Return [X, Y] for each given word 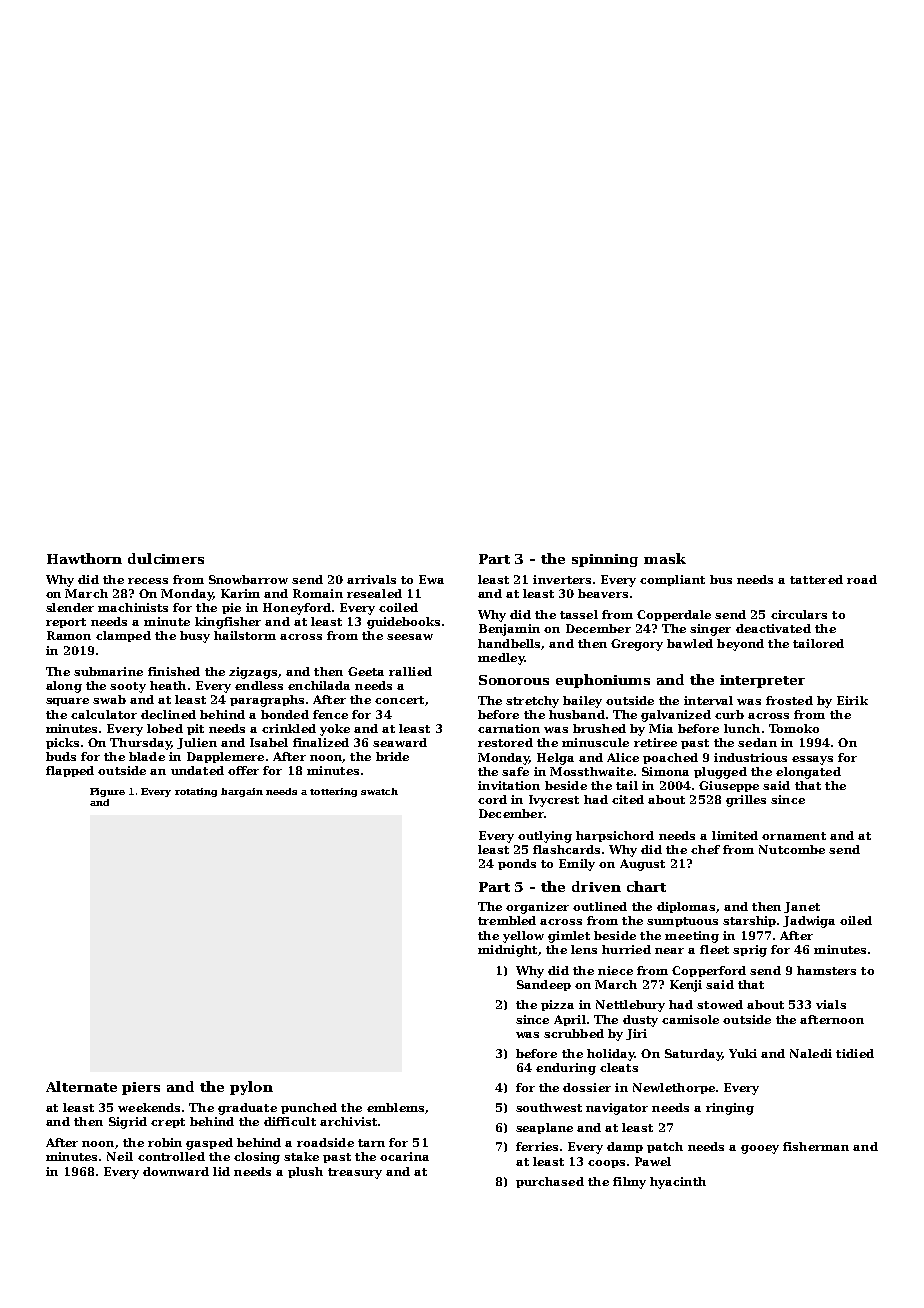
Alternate [81, 1086]
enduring [566, 1069]
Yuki [743, 1053]
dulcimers [166, 558]
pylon [251, 1088]
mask [665, 558]
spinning [605, 560]
